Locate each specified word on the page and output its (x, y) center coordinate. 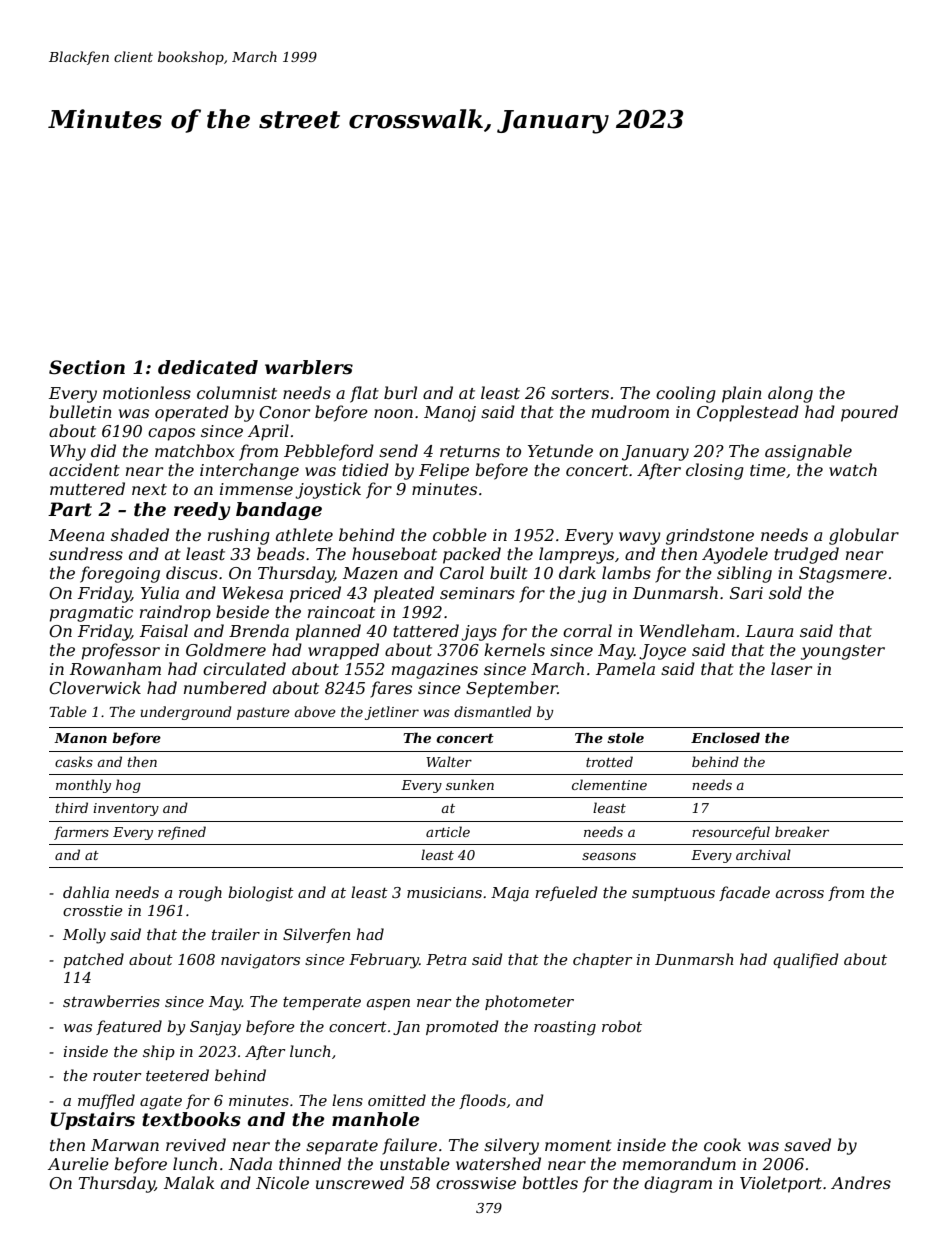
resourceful (731, 833)
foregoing (120, 574)
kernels (514, 649)
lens (347, 1100)
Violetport (781, 1184)
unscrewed (360, 1182)
